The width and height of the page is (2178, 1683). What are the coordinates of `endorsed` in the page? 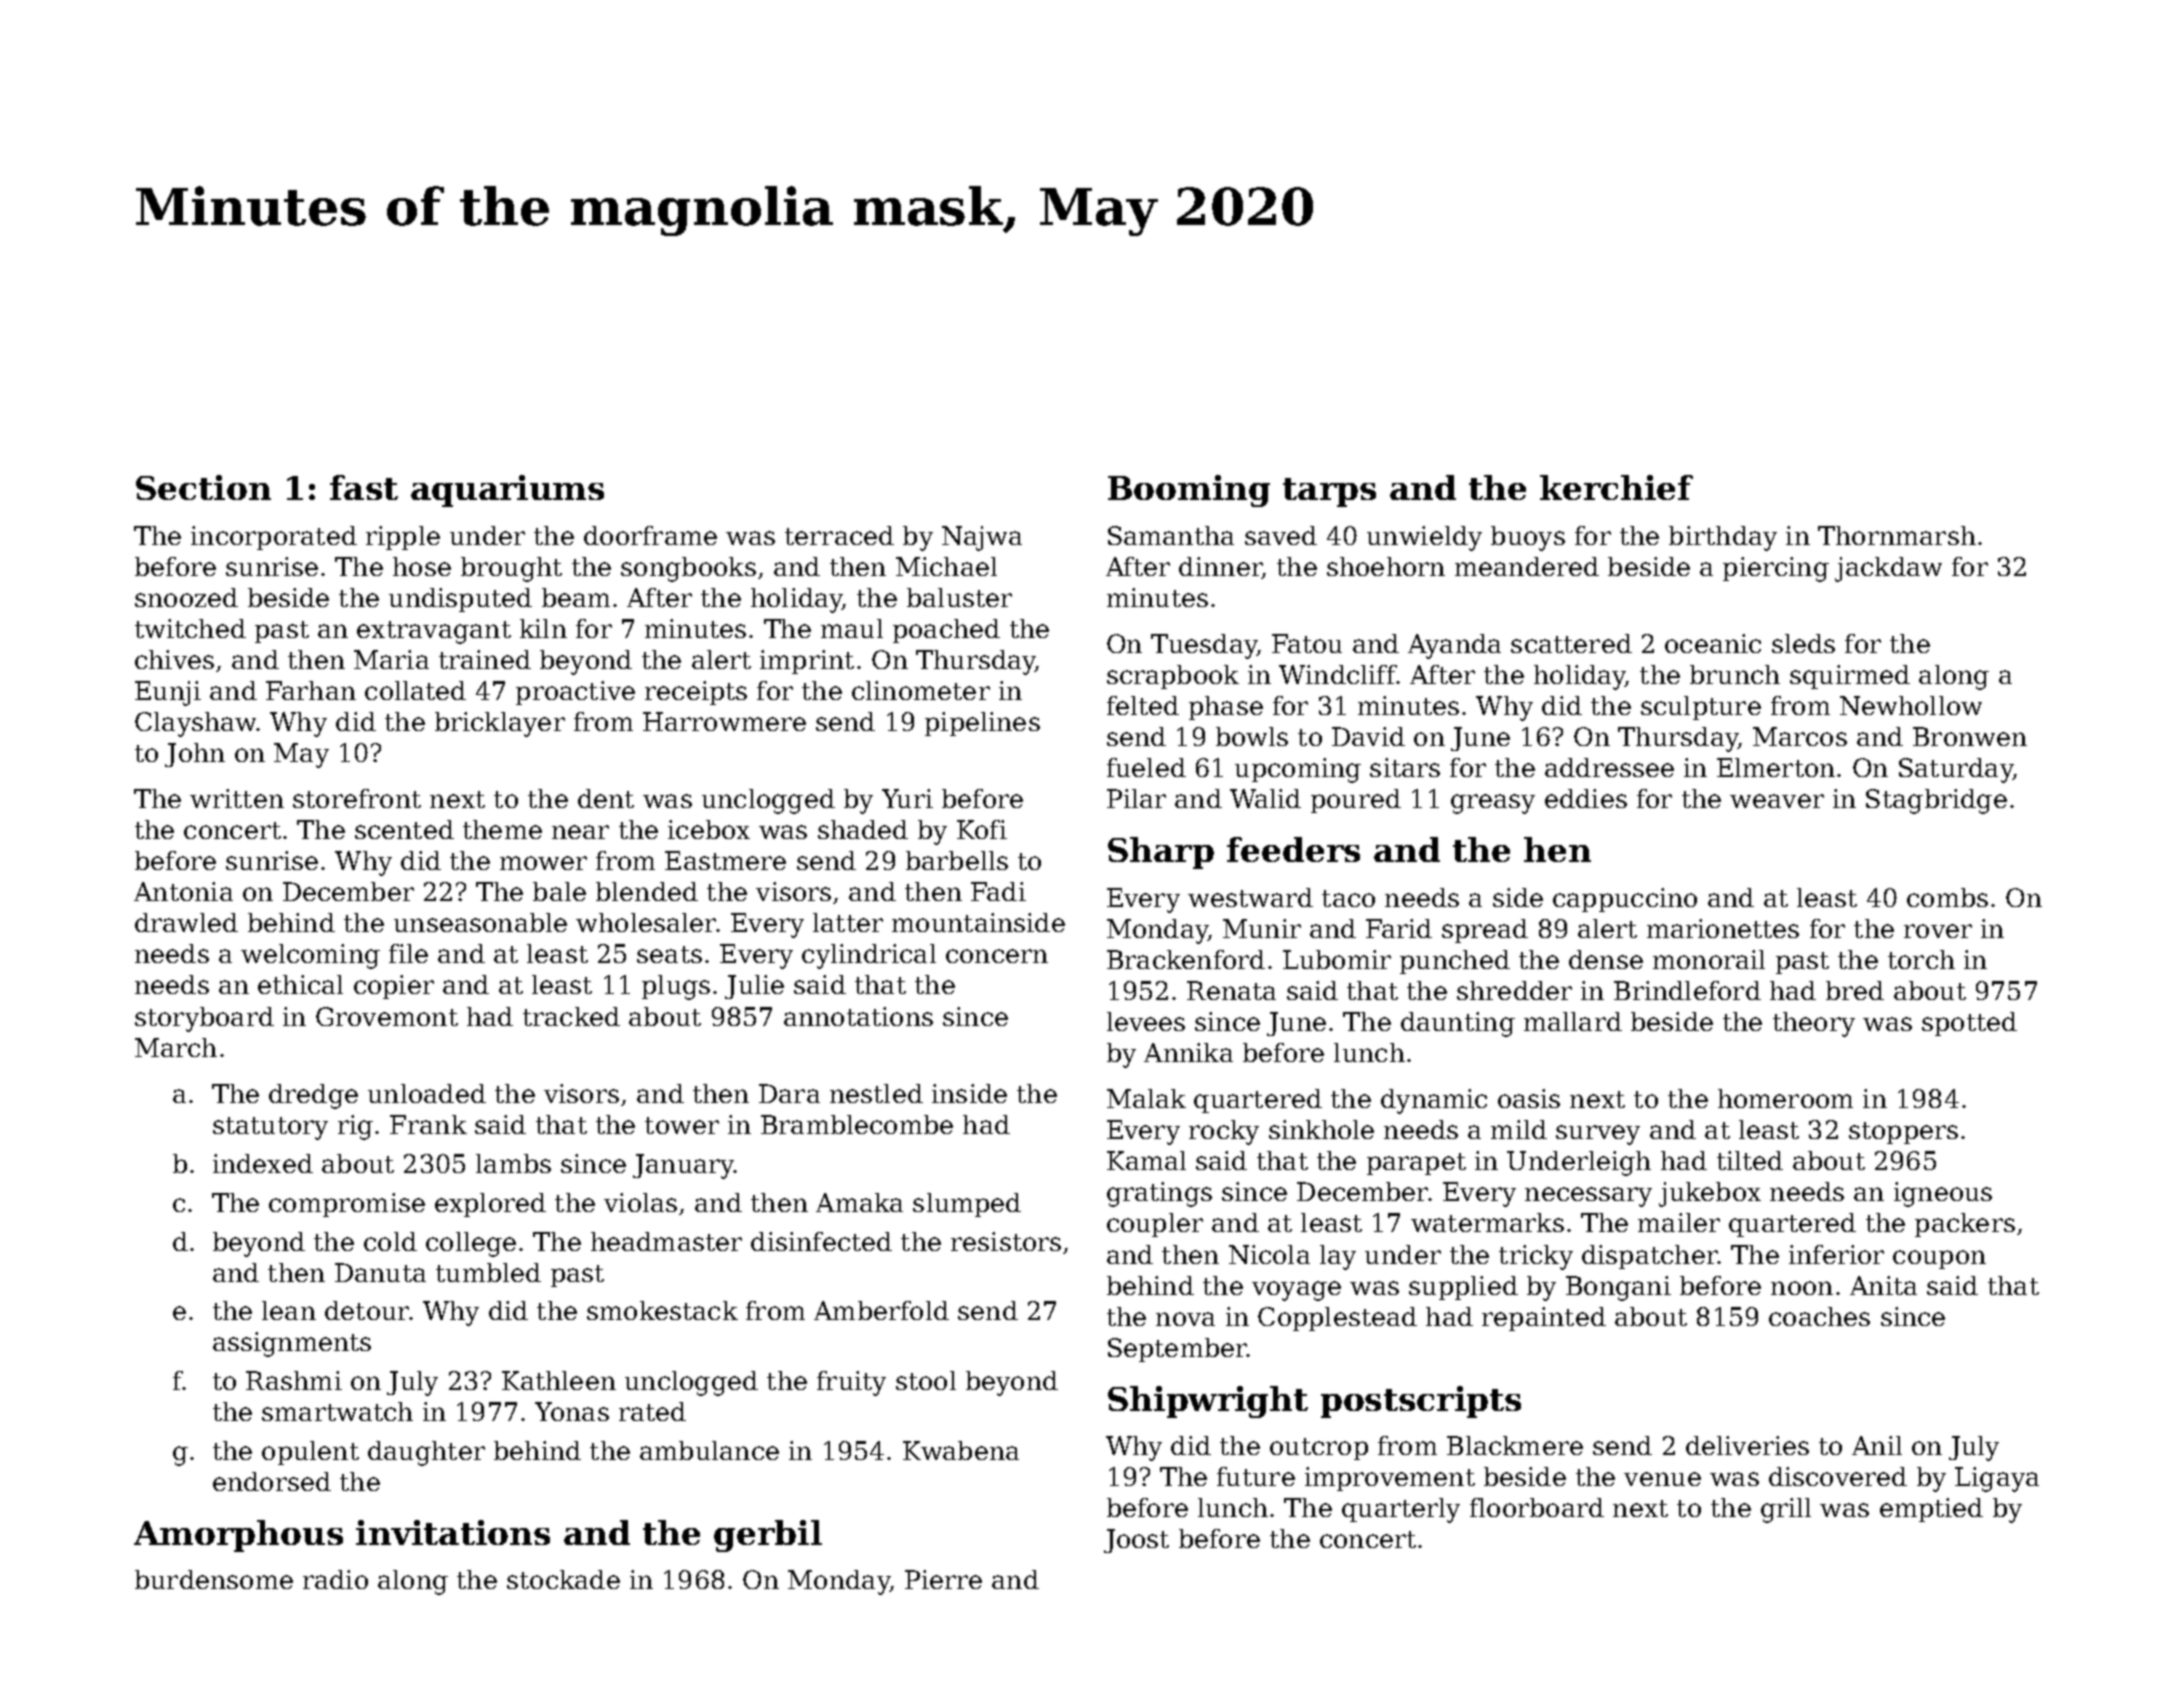 It's located at (272, 1481).
